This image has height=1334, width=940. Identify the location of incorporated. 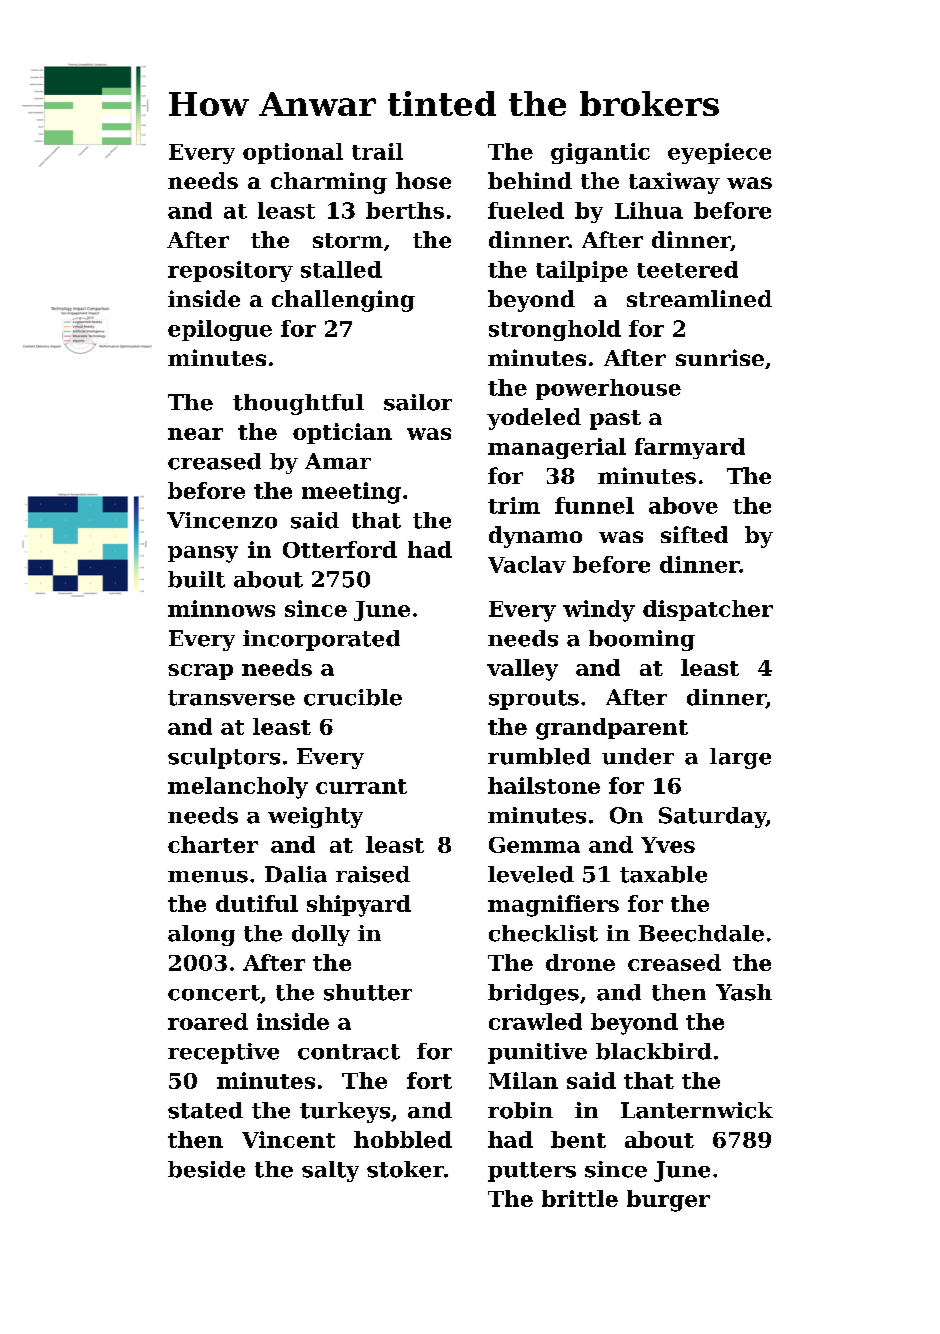
(321, 640).
